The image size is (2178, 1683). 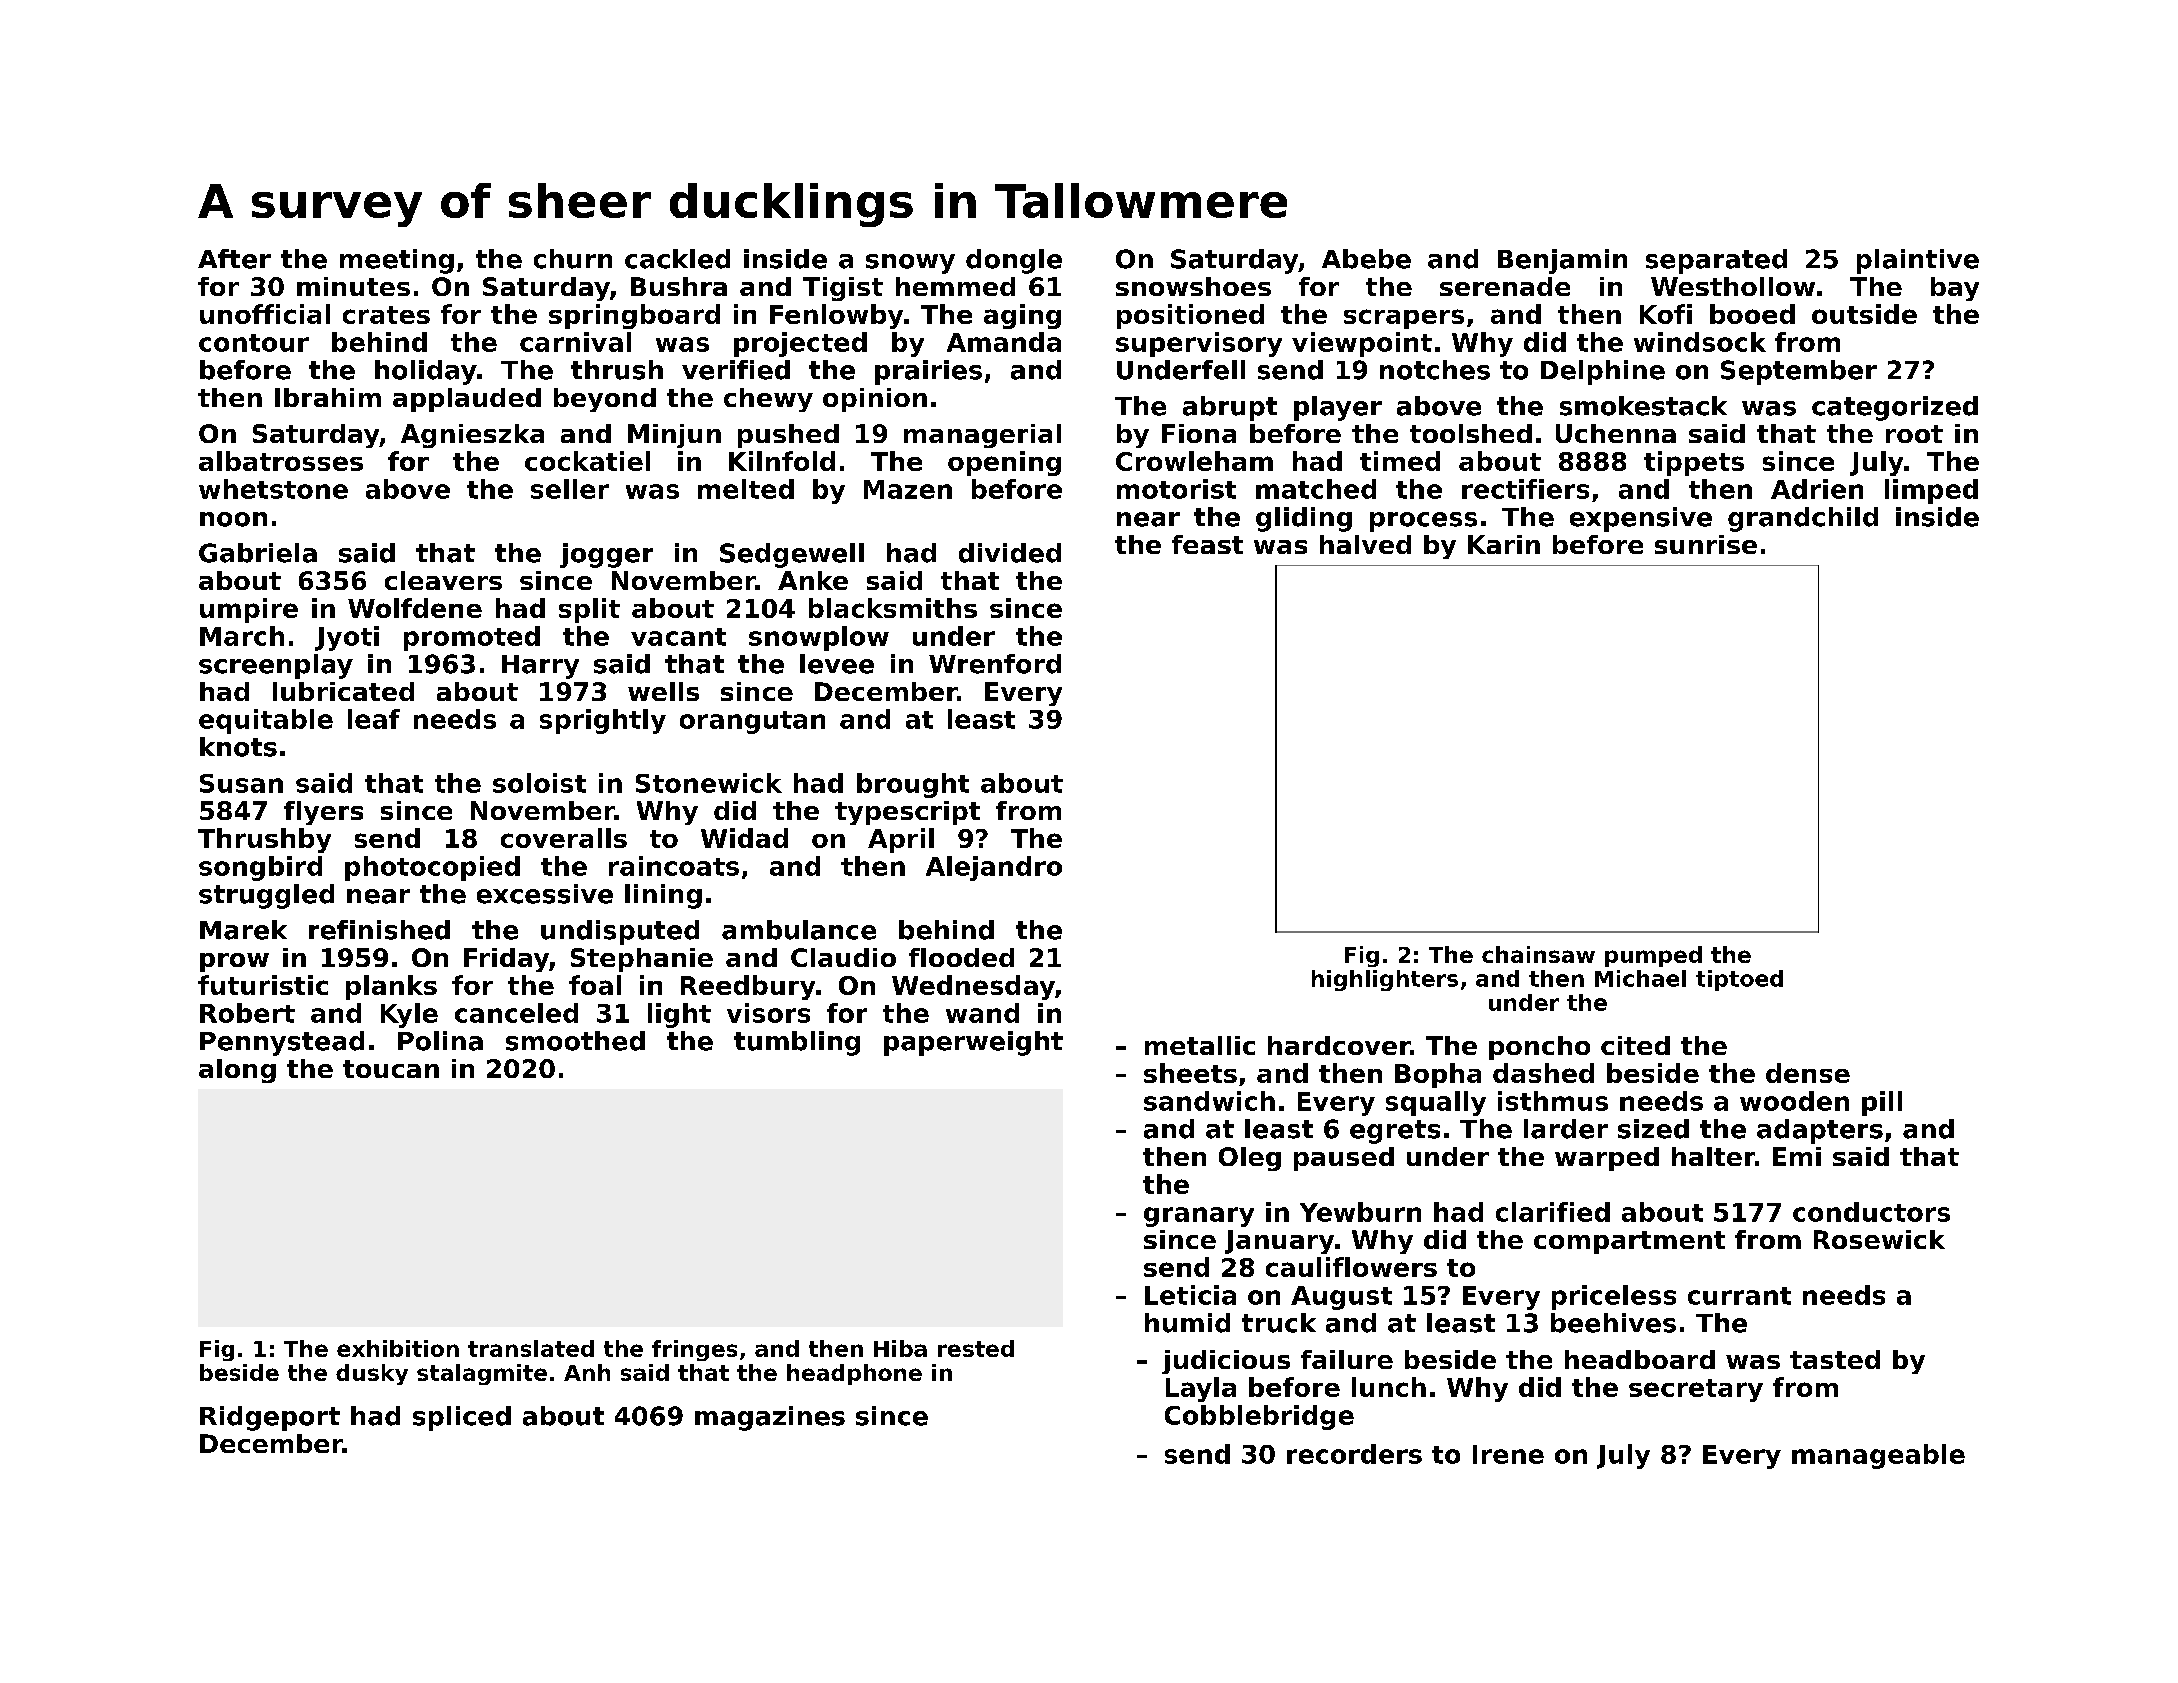 I want to click on raincoats, so click(x=674, y=866).
